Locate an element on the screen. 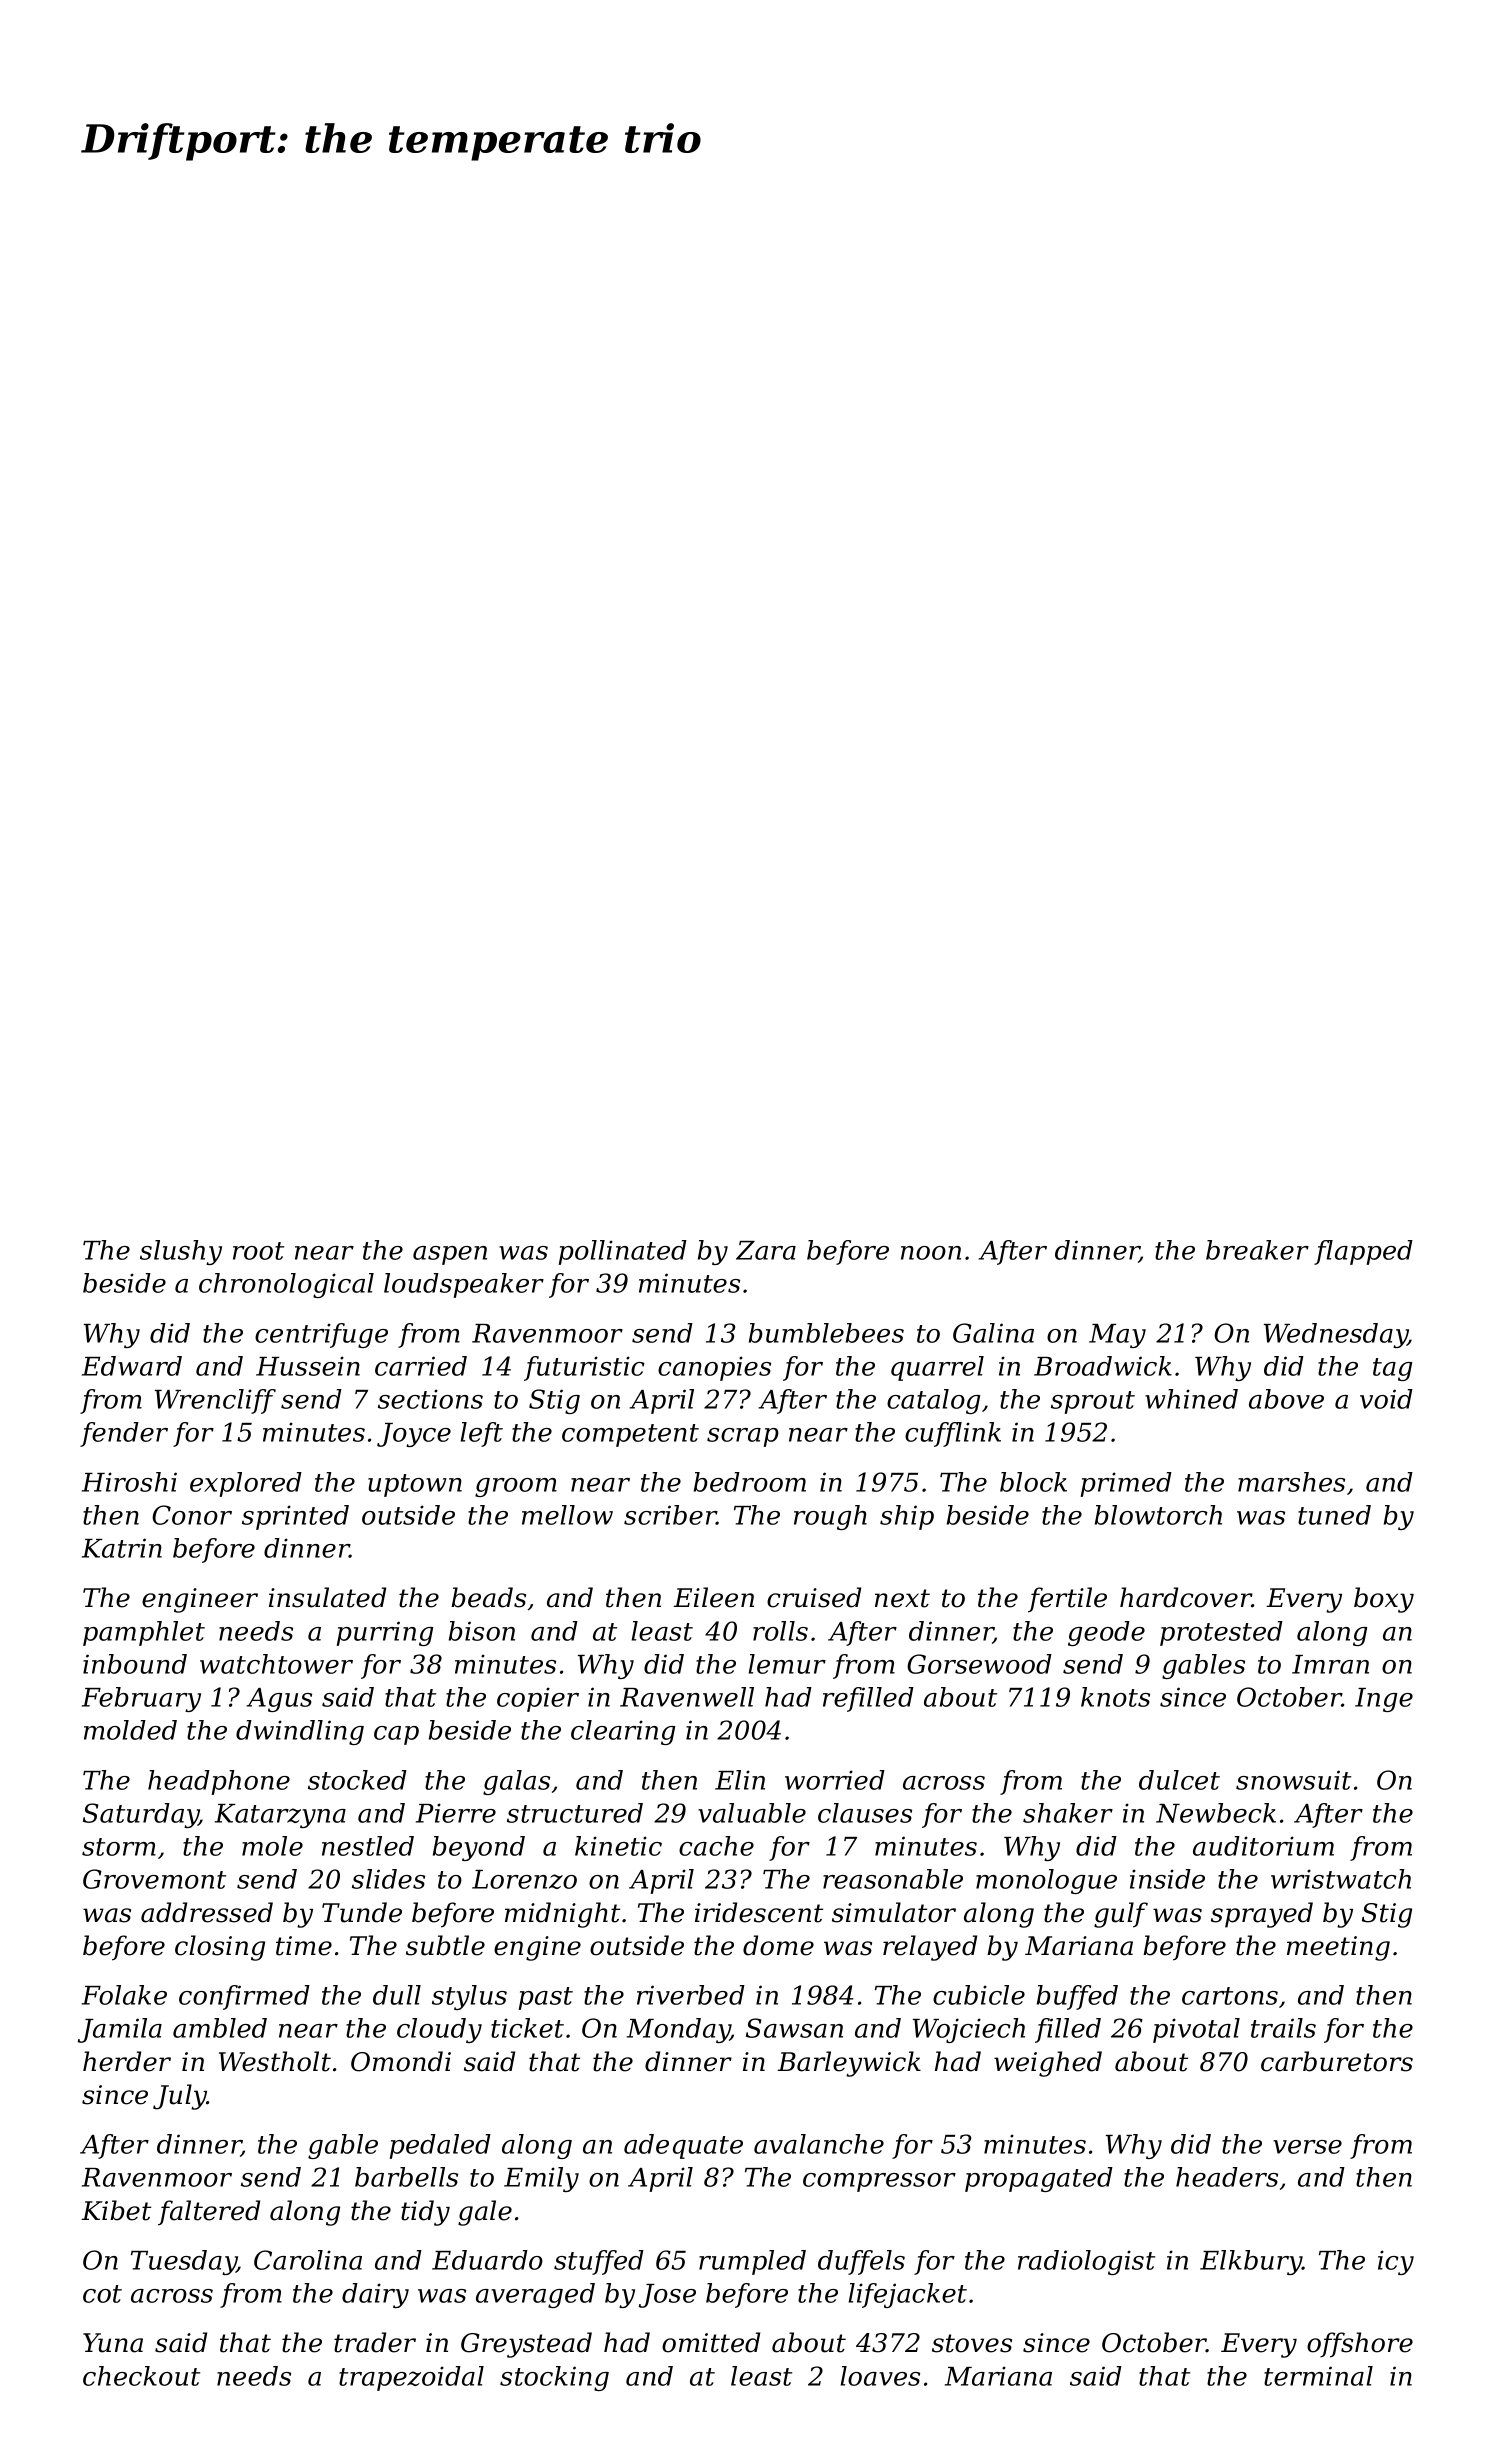  flapped is located at coordinates (1363, 1252).
